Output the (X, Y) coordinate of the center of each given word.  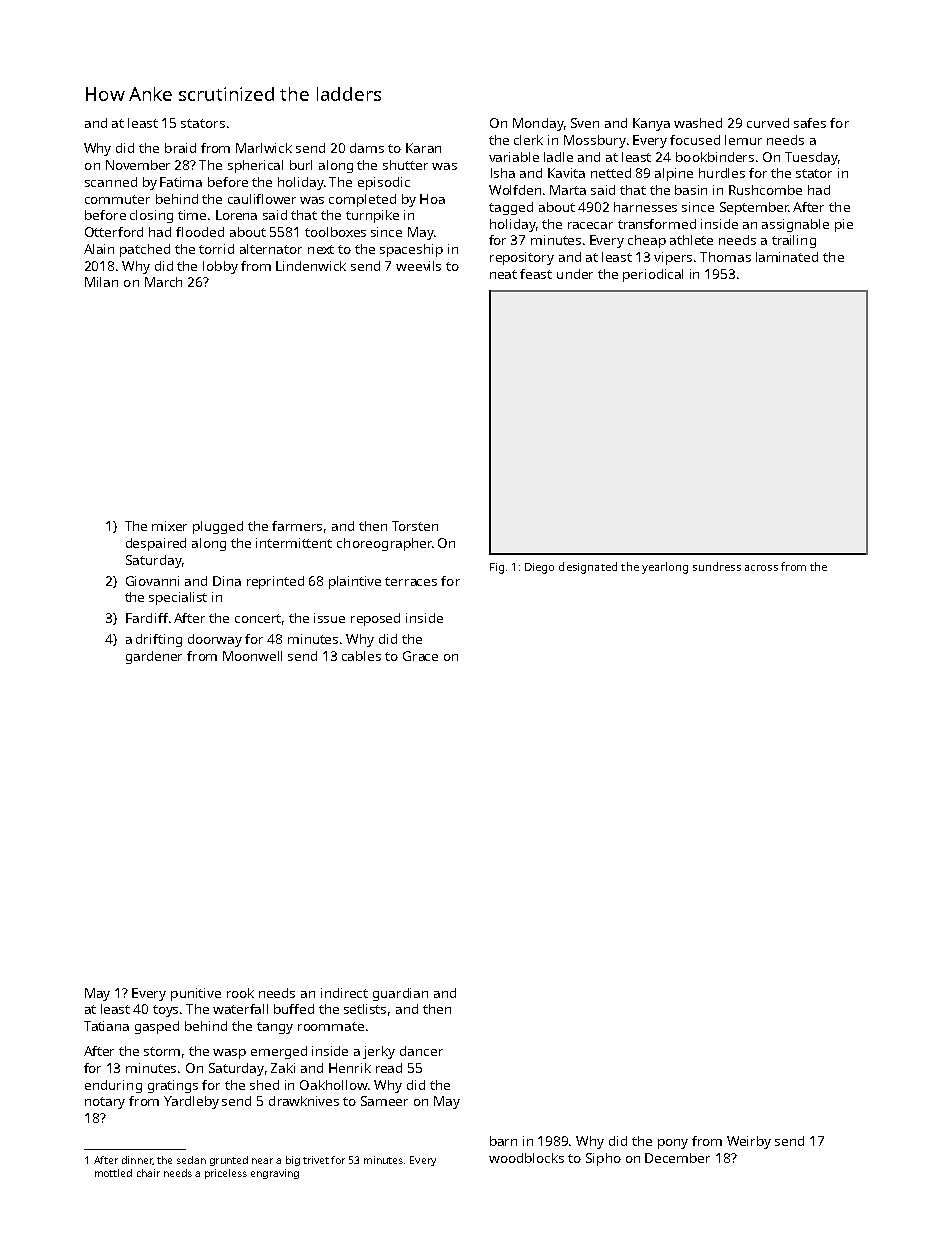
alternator (271, 249)
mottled (113, 1173)
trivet (316, 1160)
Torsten (415, 526)
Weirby (749, 1142)
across (761, 568)
